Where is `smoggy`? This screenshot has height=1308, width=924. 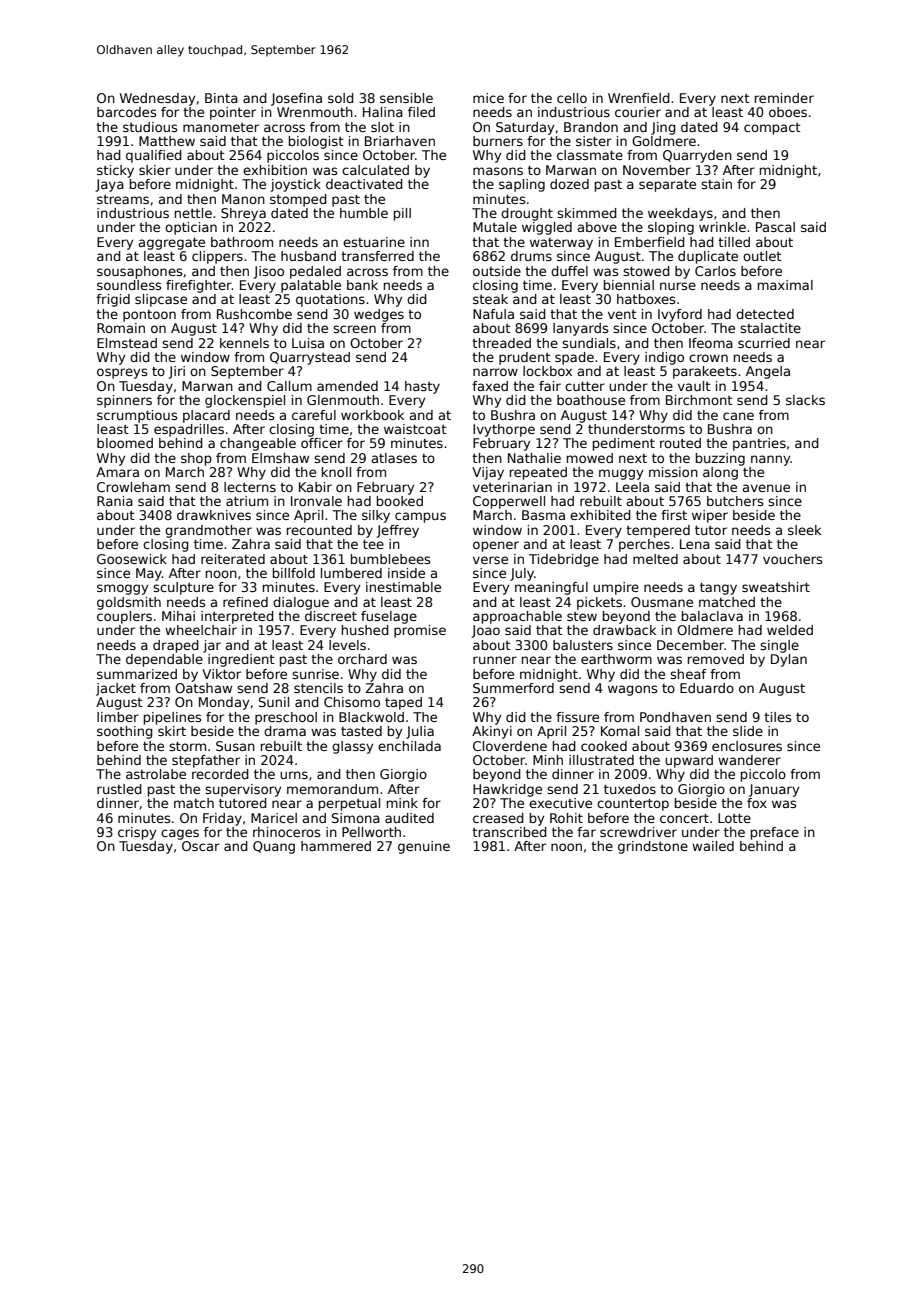 smoggy is located at coordinates (122, 589).
